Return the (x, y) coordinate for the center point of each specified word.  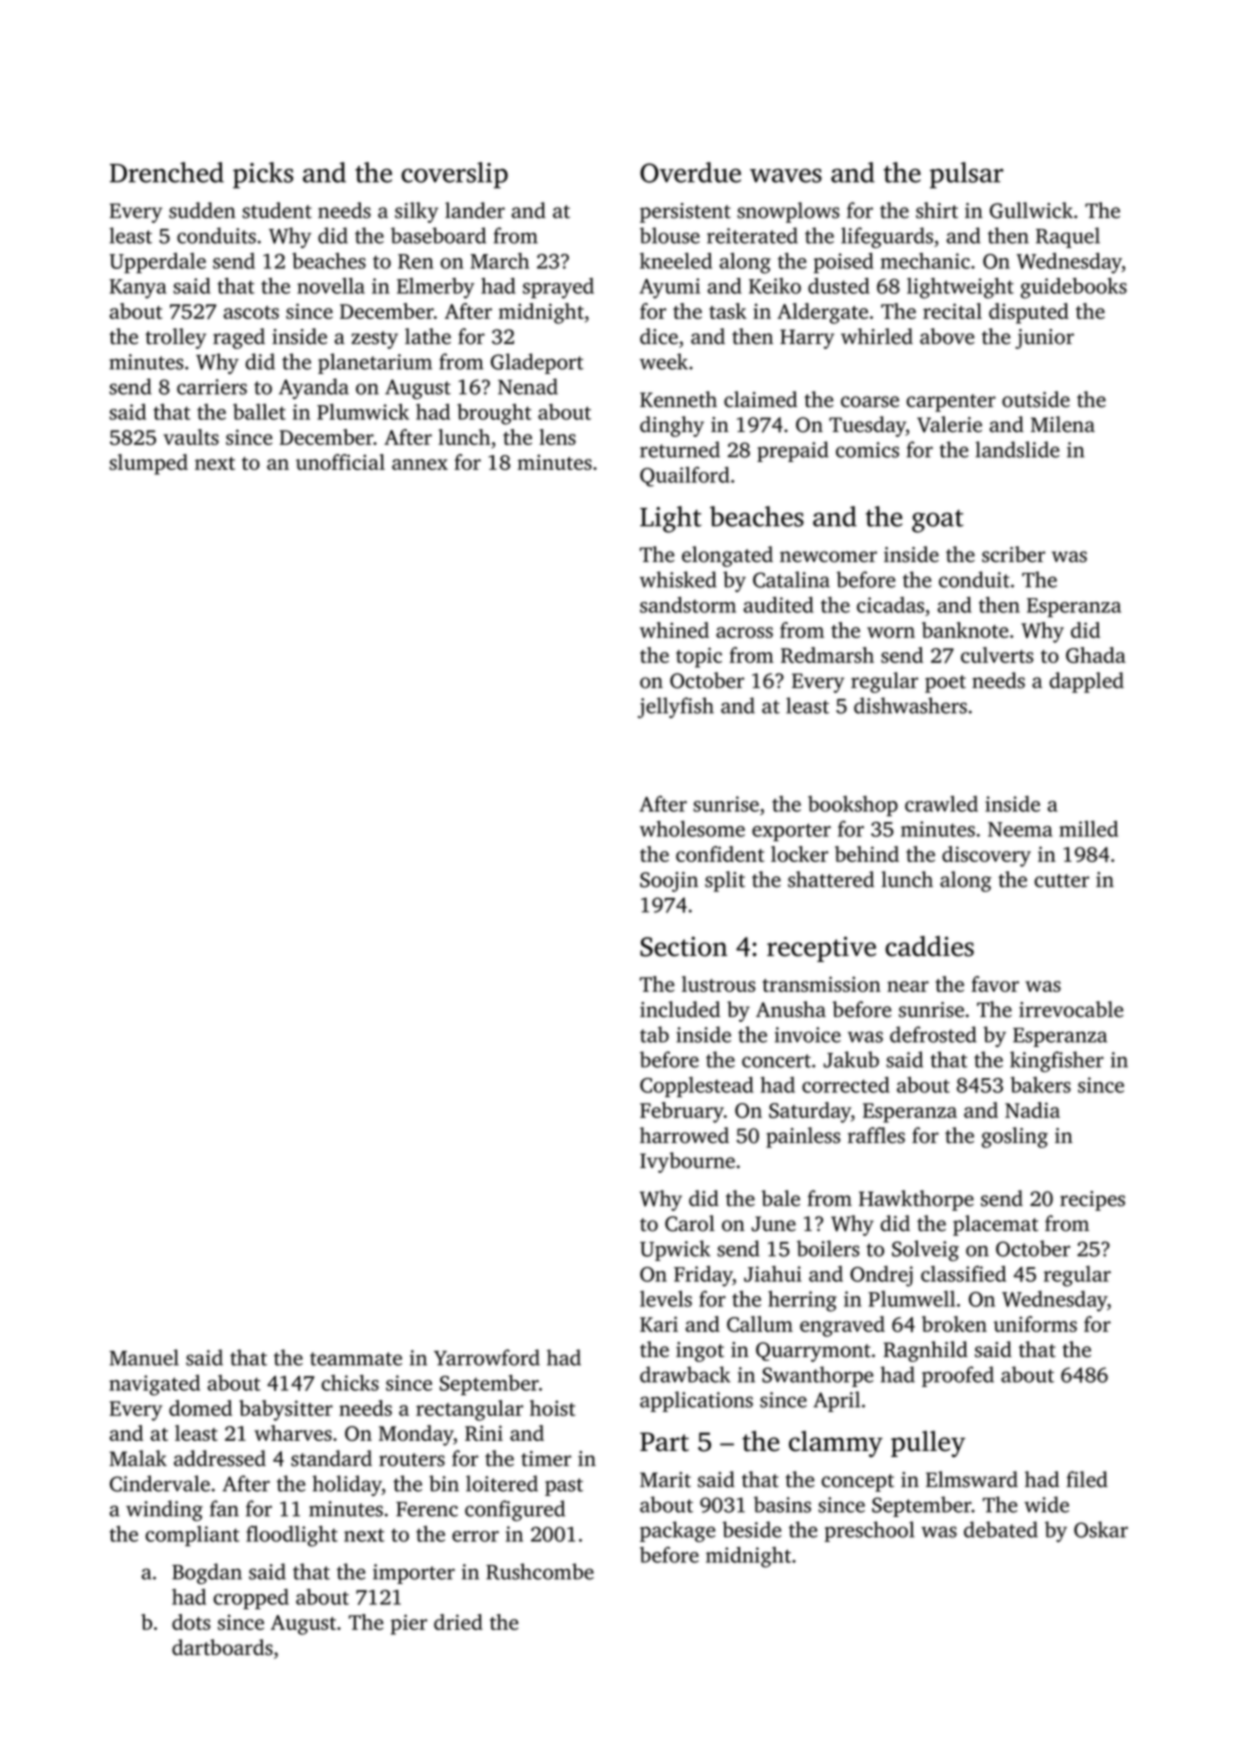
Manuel (144, 1357)
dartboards (222, 1647)
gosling (1015, 1137)
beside (752, 1529)
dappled (1086, 682)
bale (780, 1198)
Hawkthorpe (916, 1200)
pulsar (966, 175)
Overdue (690, 172)
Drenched (167, 172)
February (682, 1112)
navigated (154, 1385)
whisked (678, 579)
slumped (148, 464)
